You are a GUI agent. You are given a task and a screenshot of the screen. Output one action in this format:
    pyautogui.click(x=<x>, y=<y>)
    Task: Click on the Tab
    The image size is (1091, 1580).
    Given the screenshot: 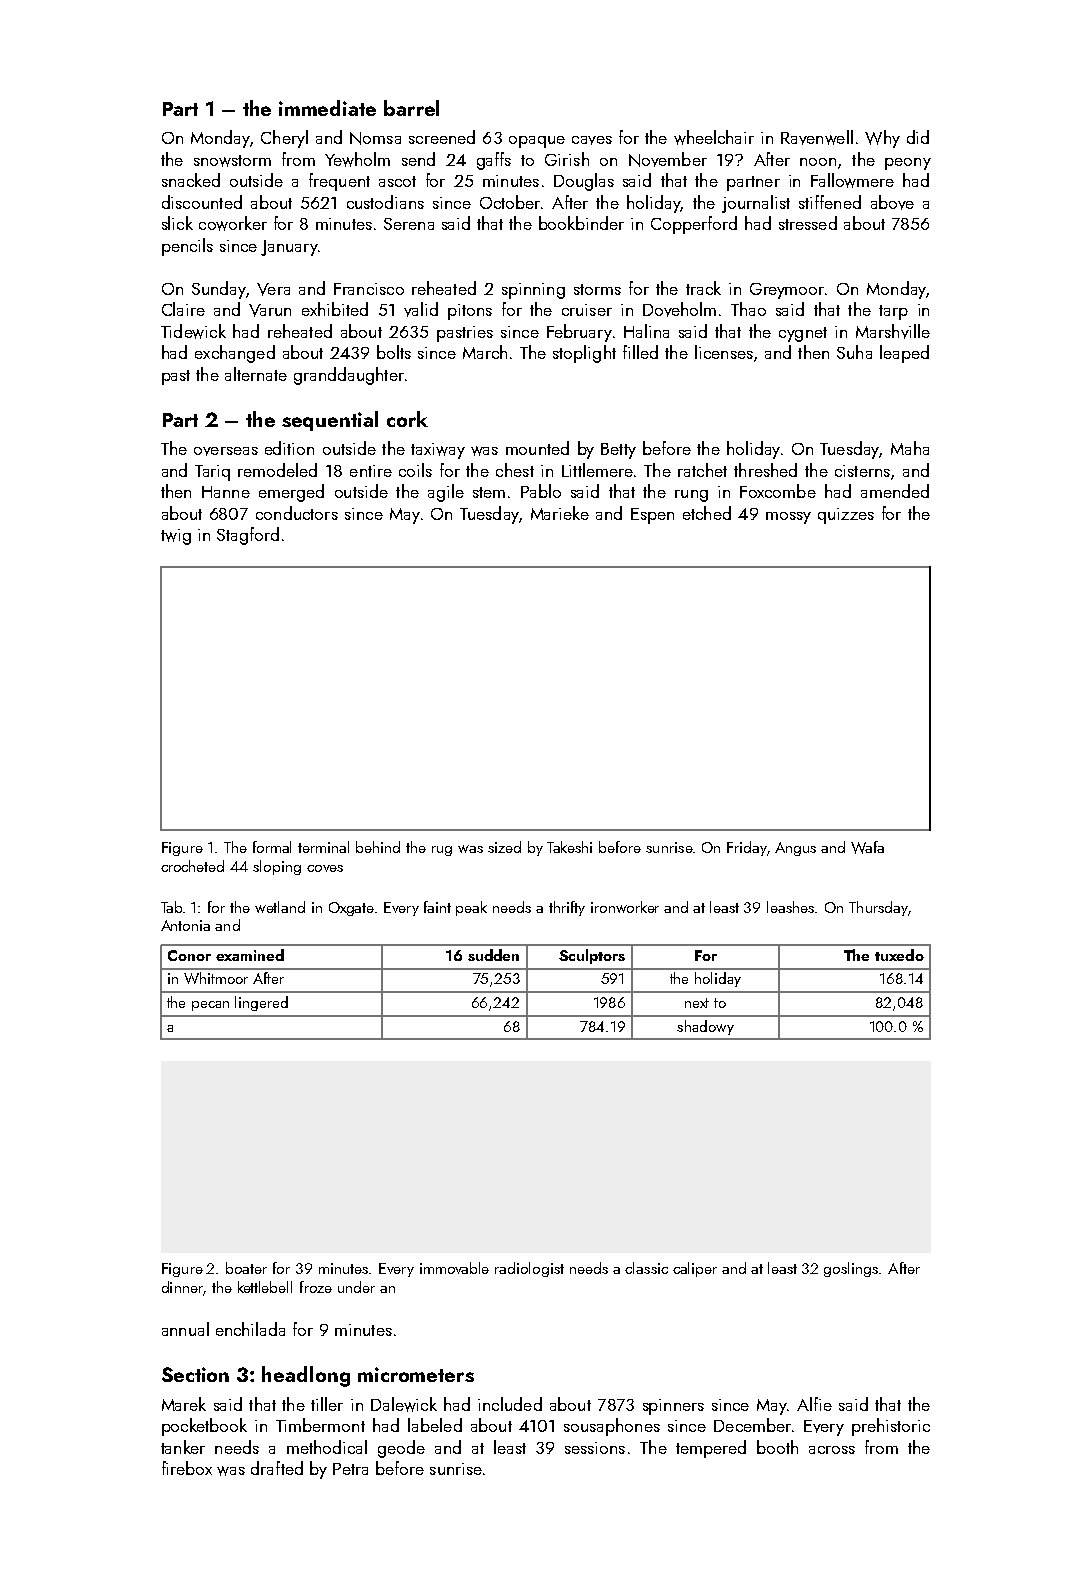 What is the action you would take?
    pyautogui.click(x=171, y=907)
